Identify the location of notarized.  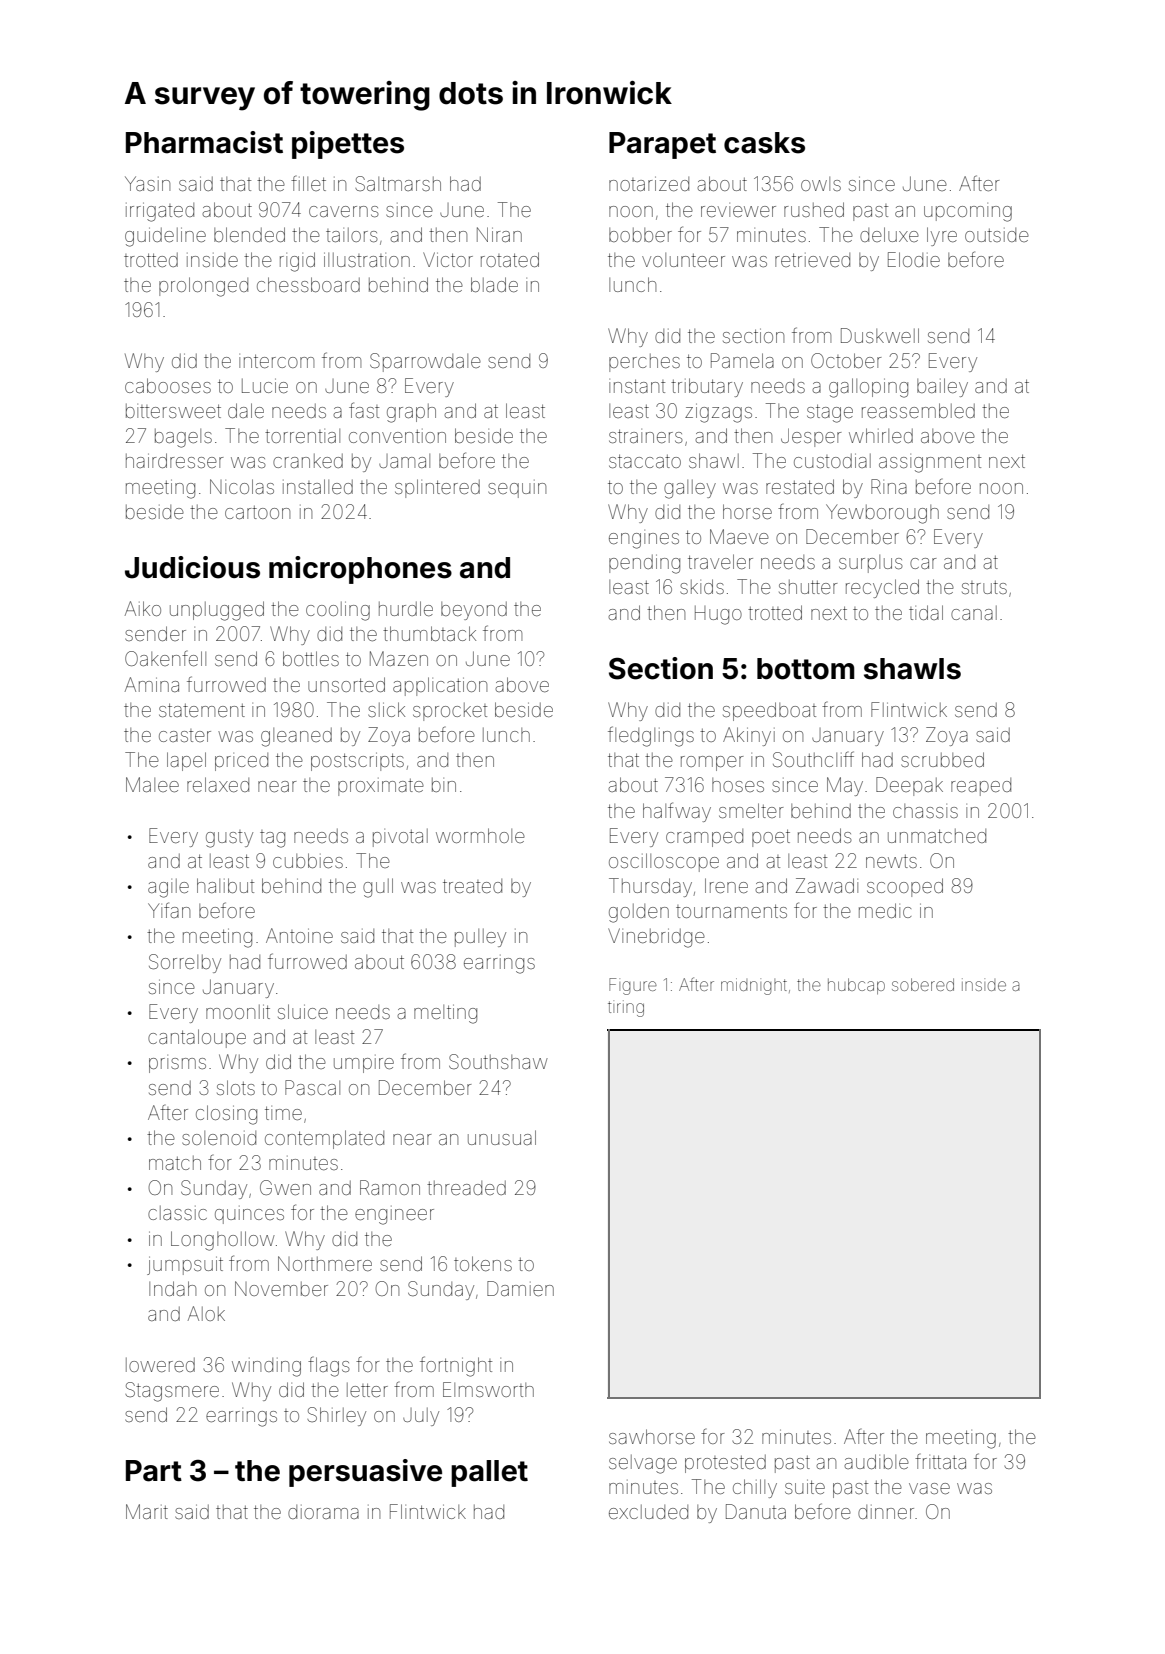
(649, 184).
